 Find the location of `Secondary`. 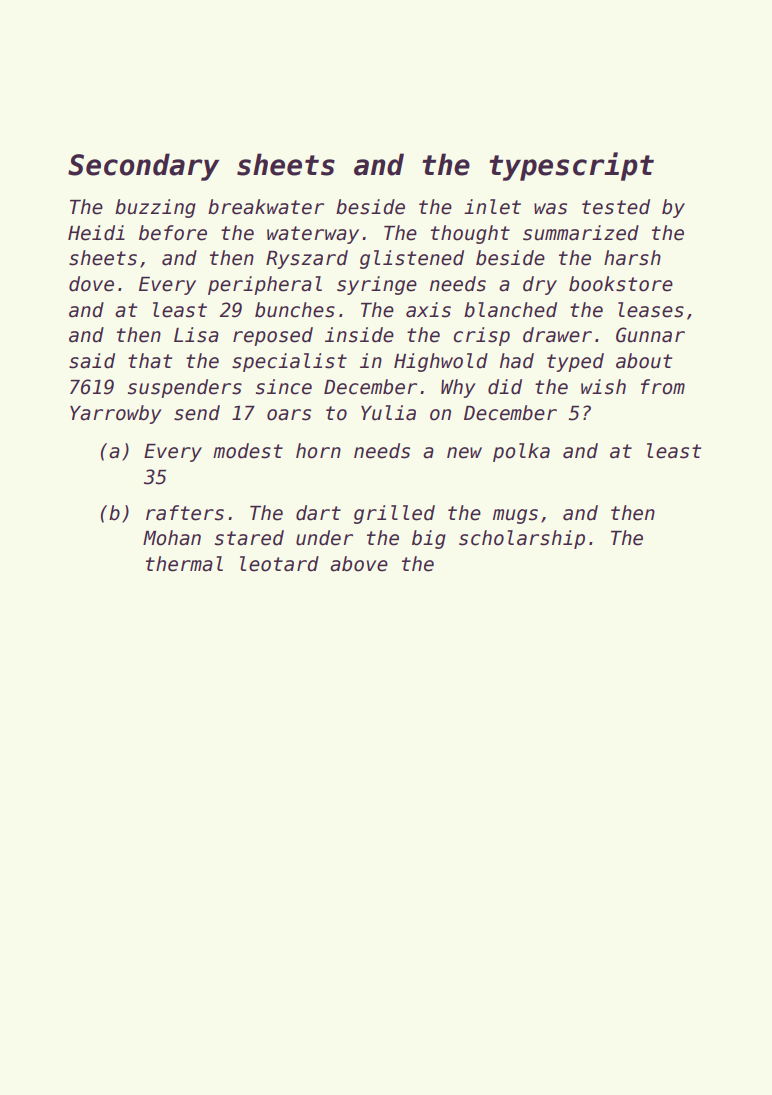

Secondary is located at coordinates (143, 167).
